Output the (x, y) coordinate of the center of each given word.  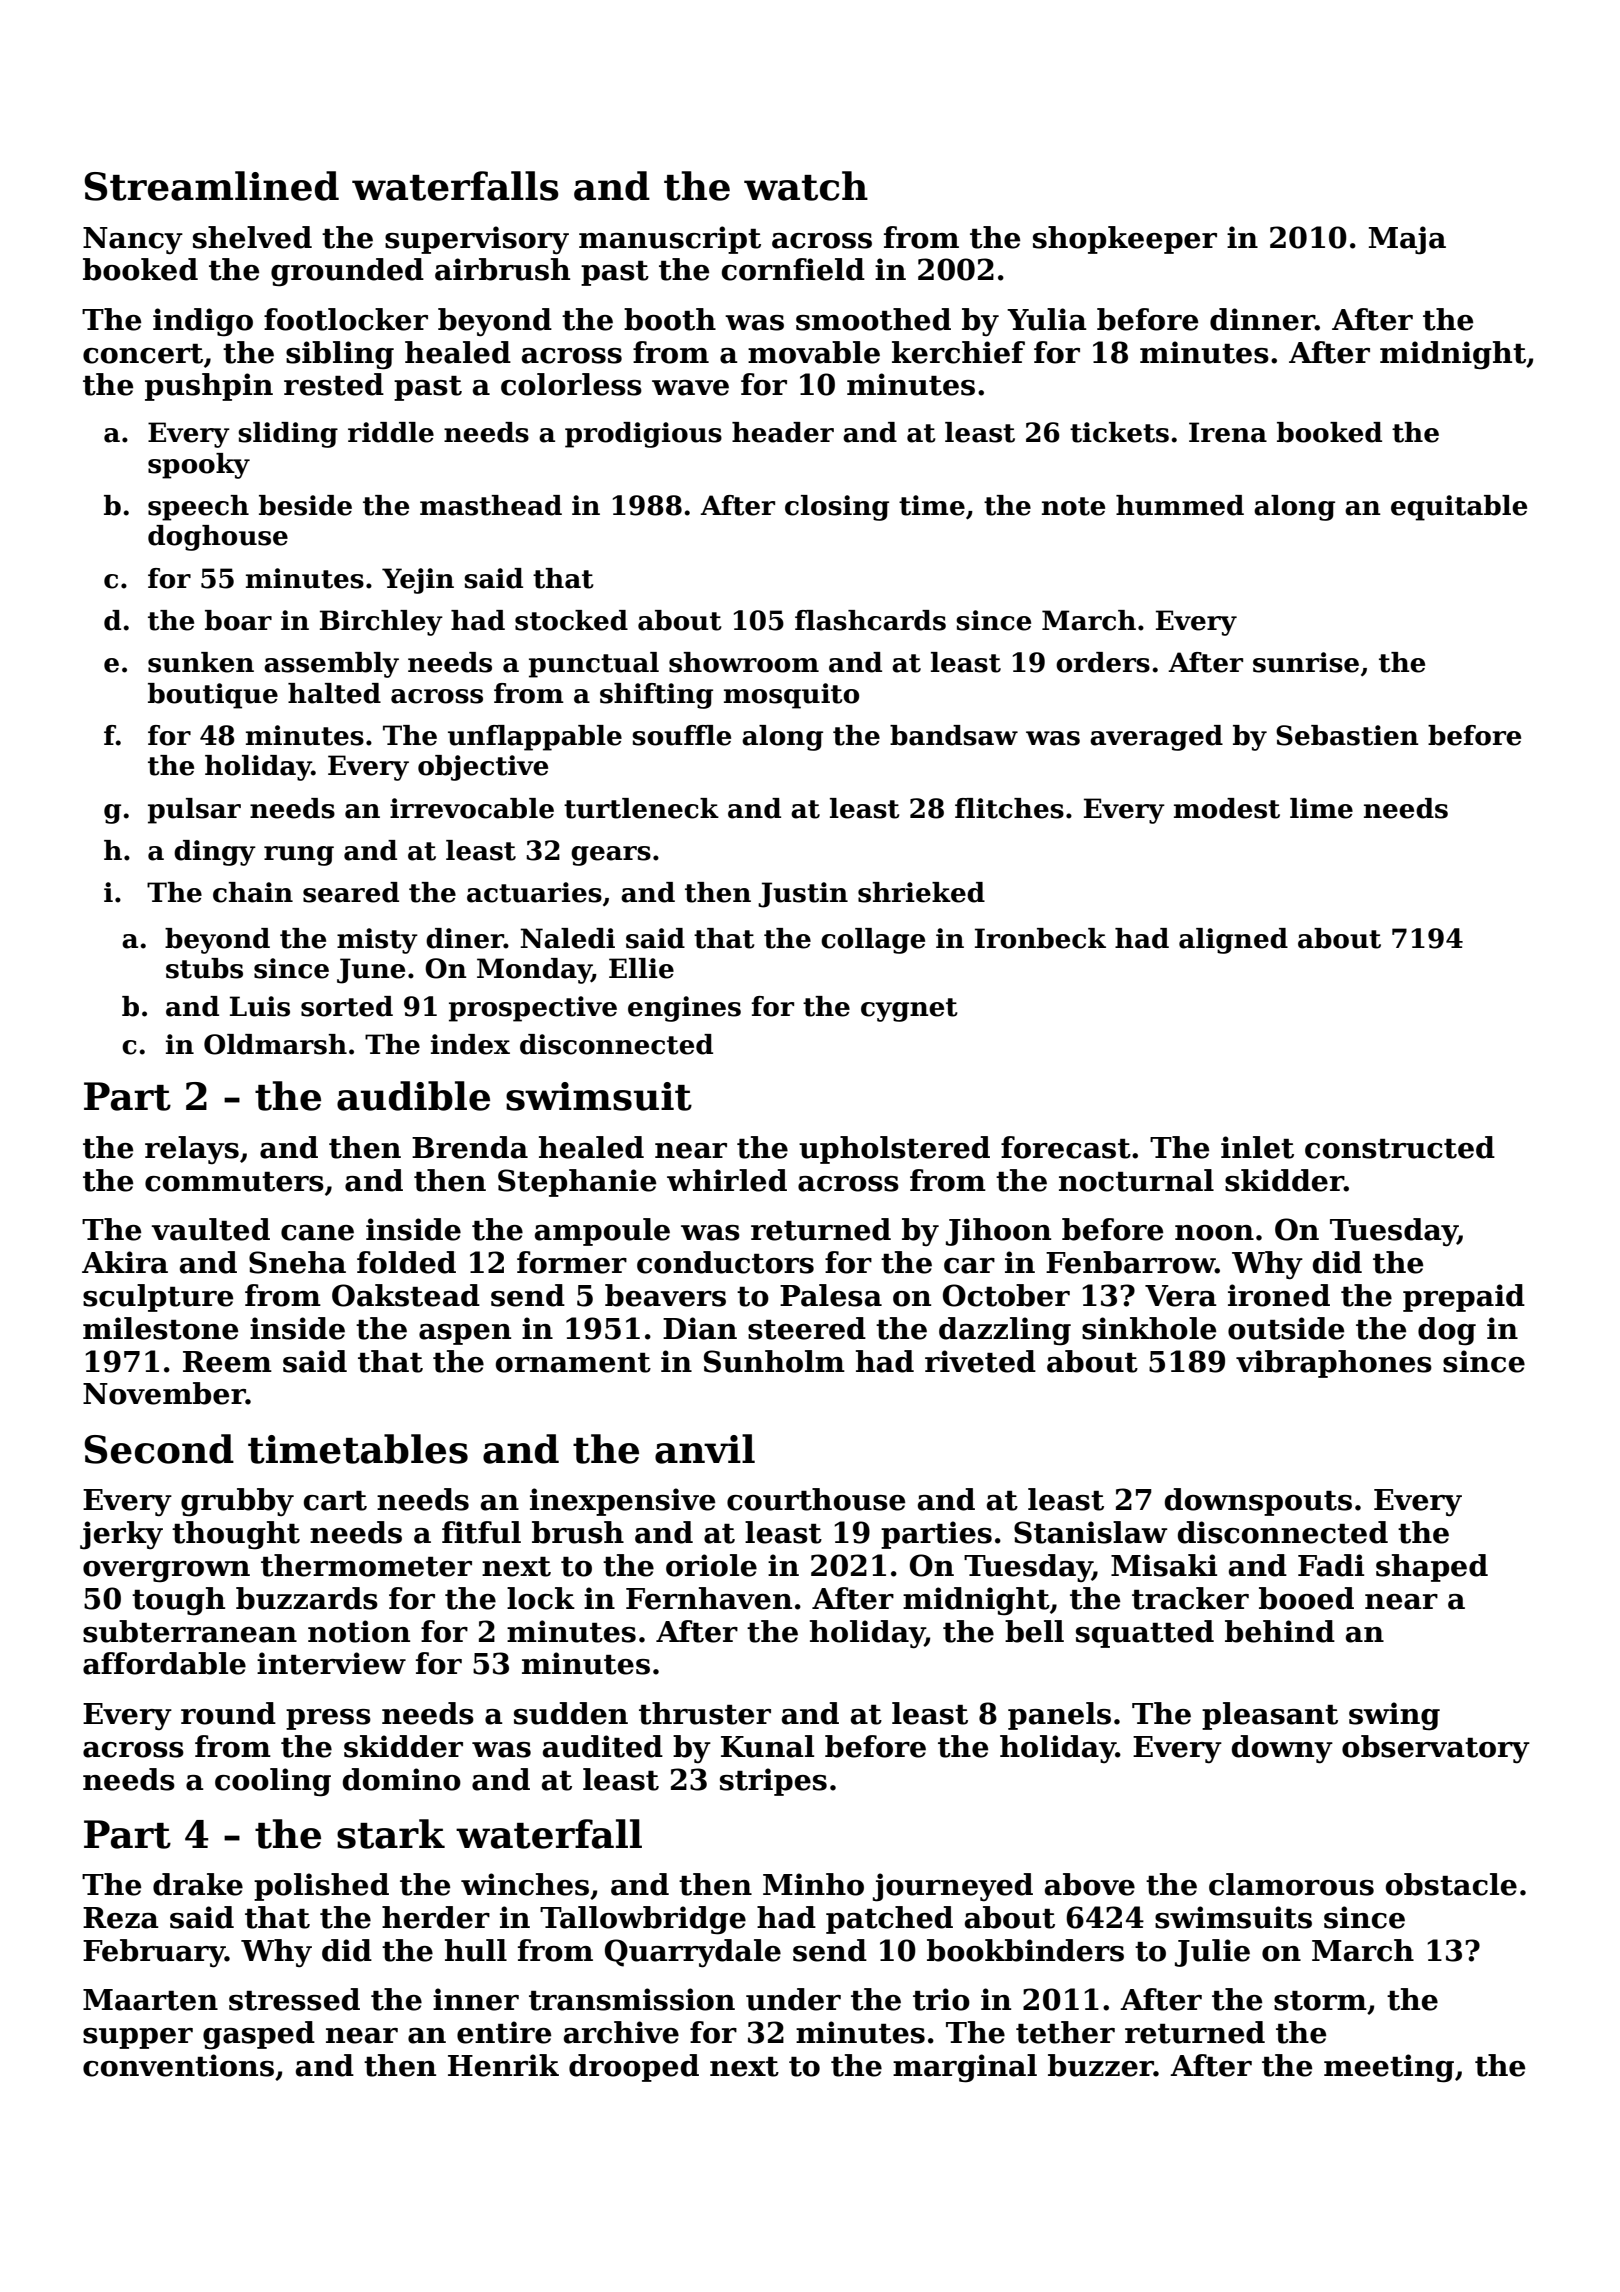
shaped (1432, 1568)
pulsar (194, 811)
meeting (1389, 2068)
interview (331, 1663)
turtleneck (641, 808)
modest (1227, 808)
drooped (634, 2068)
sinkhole (1149, 1328)
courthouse (816, 1499)
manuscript (670, 240)
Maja (1407, 240)
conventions (178, 2065)
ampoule (602, 1232)
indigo (203, 322)
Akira (125, 1262)
